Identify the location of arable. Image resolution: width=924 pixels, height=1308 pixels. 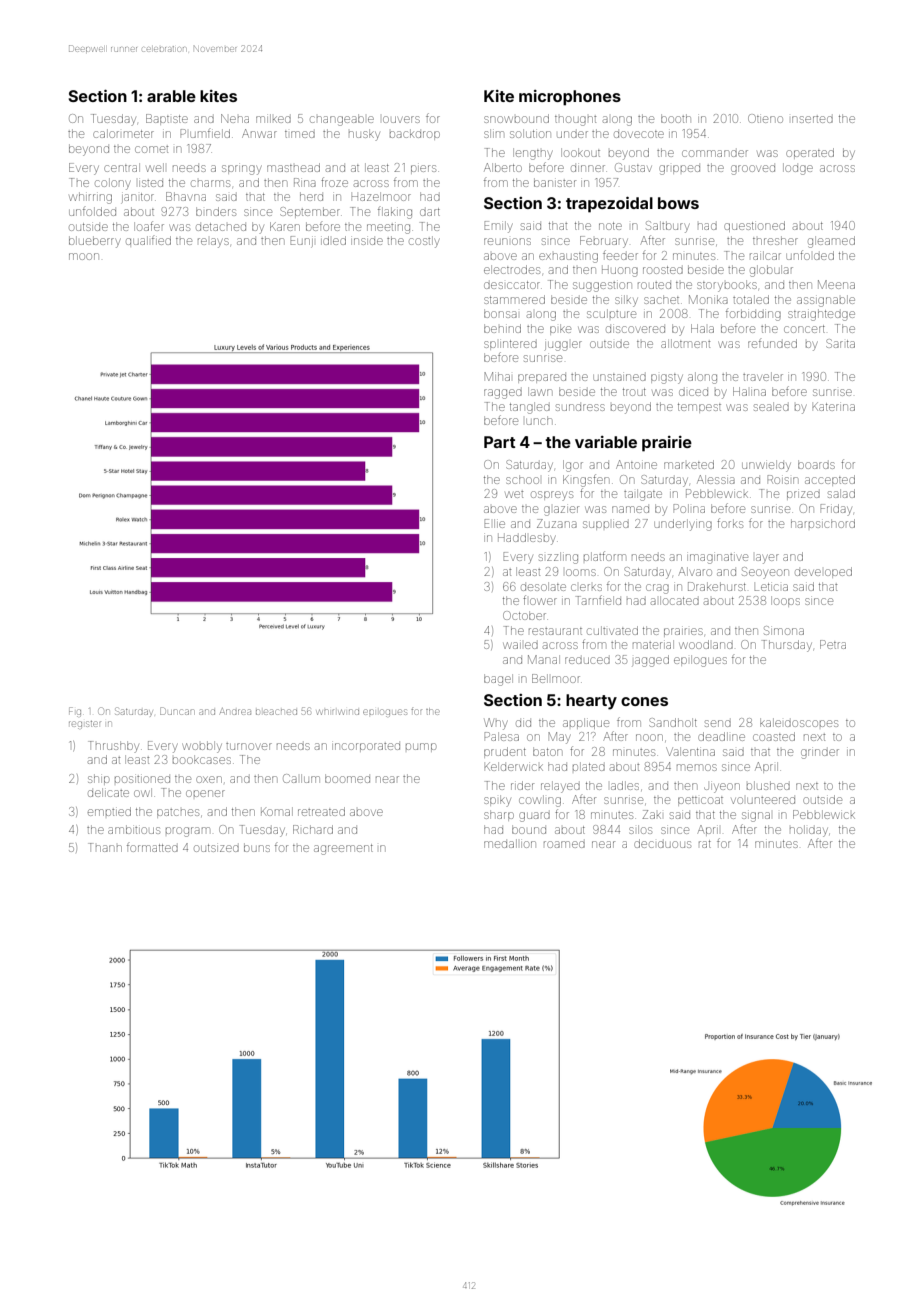
(171, 96).
